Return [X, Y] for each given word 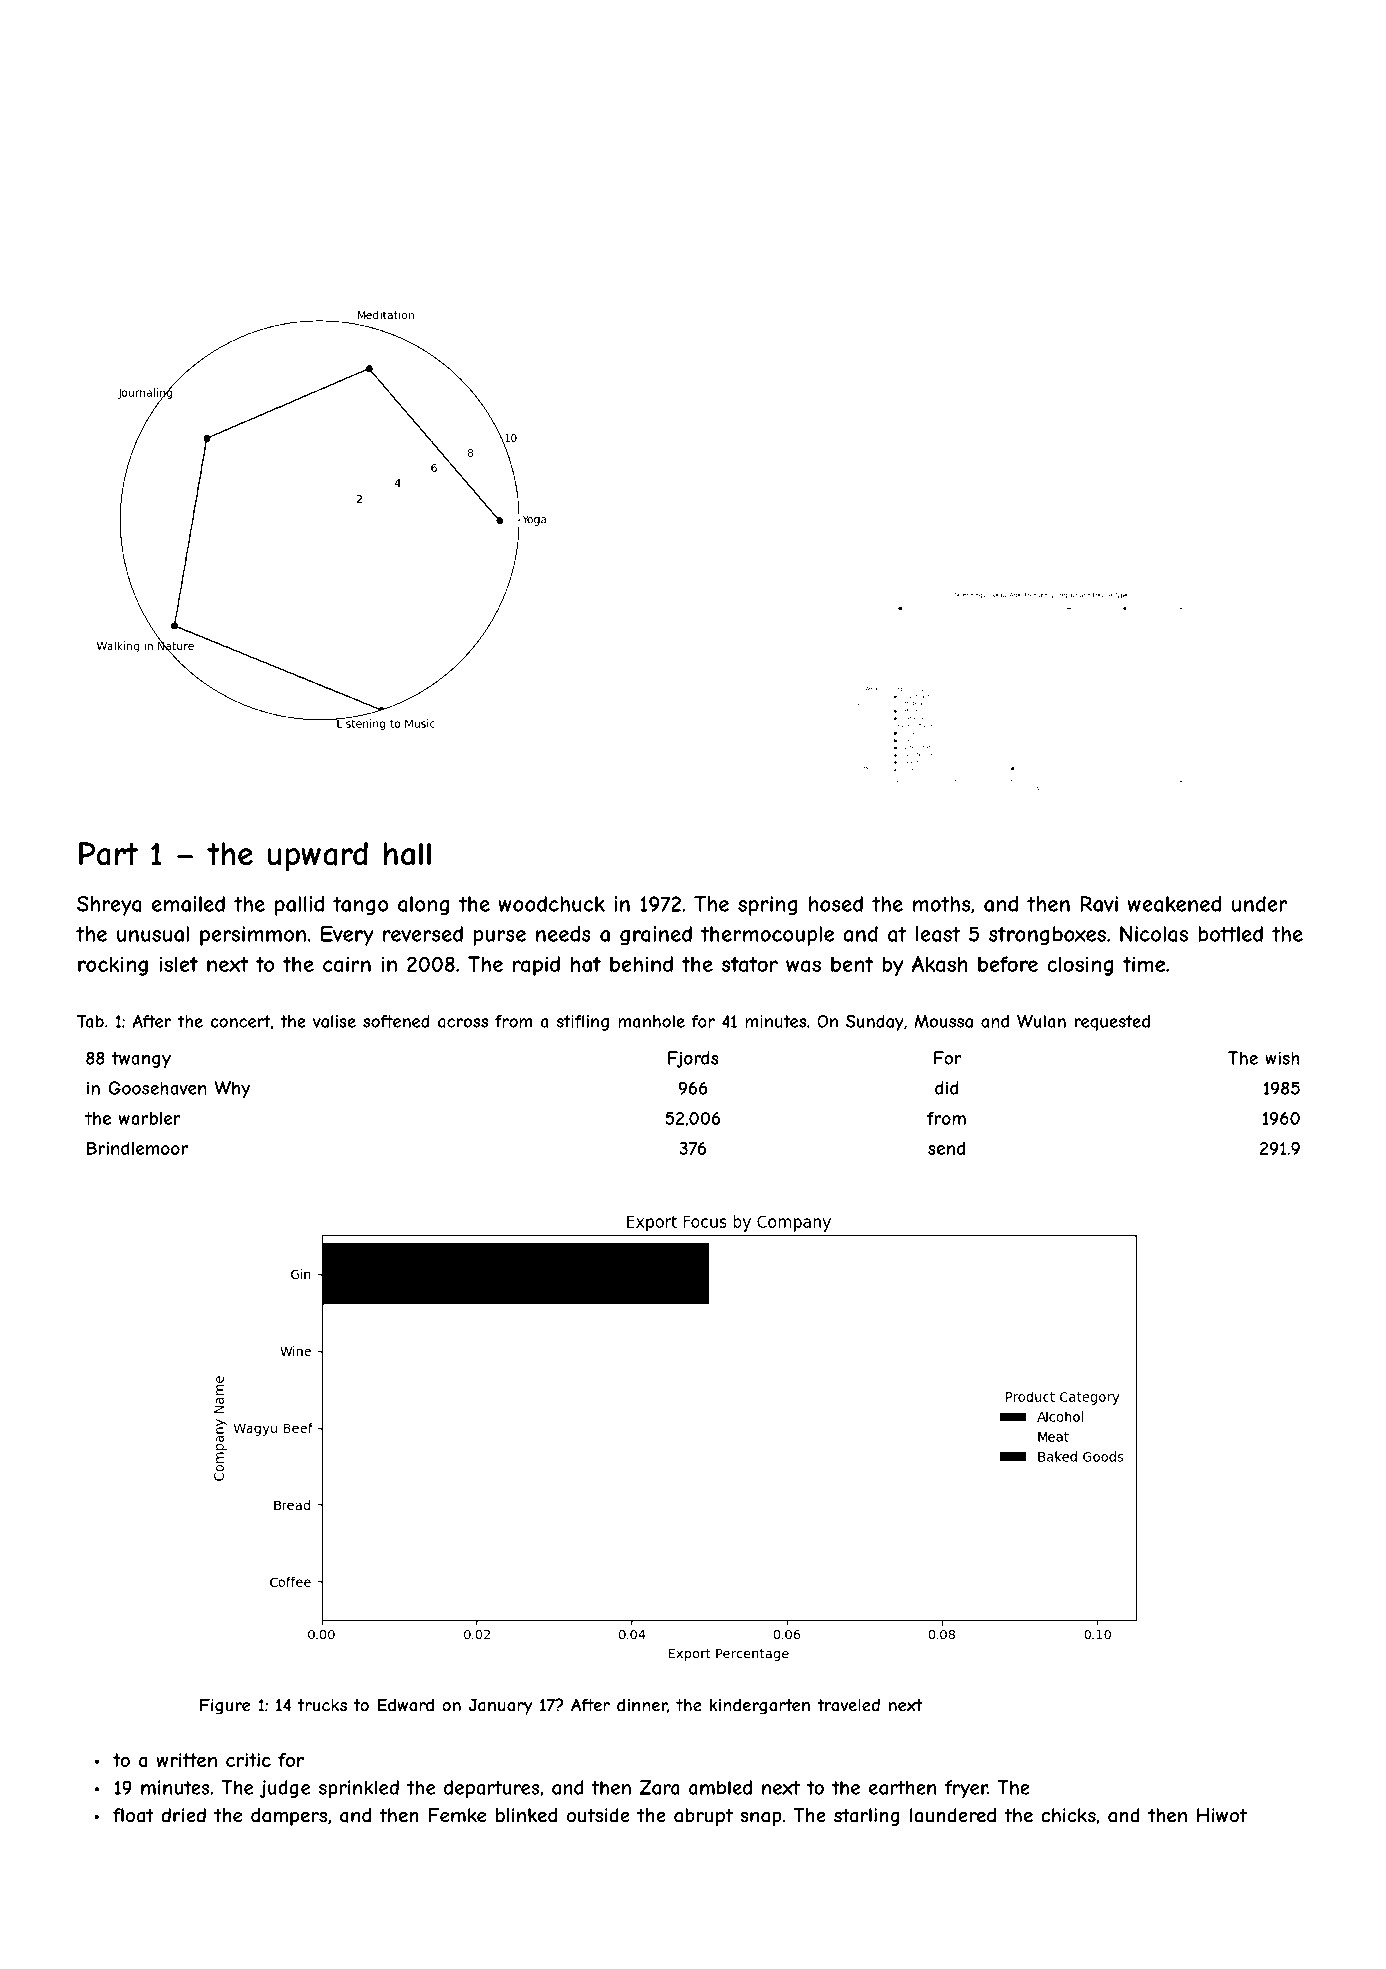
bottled [1230, 934]
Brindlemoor [137, 1148]
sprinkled [359, 1789]
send [946, 1148]
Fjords [693, 1059]
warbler [150, 1118]
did [947, 1088]
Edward [405, 1705]
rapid [536, 966]
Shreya [109, 906]
